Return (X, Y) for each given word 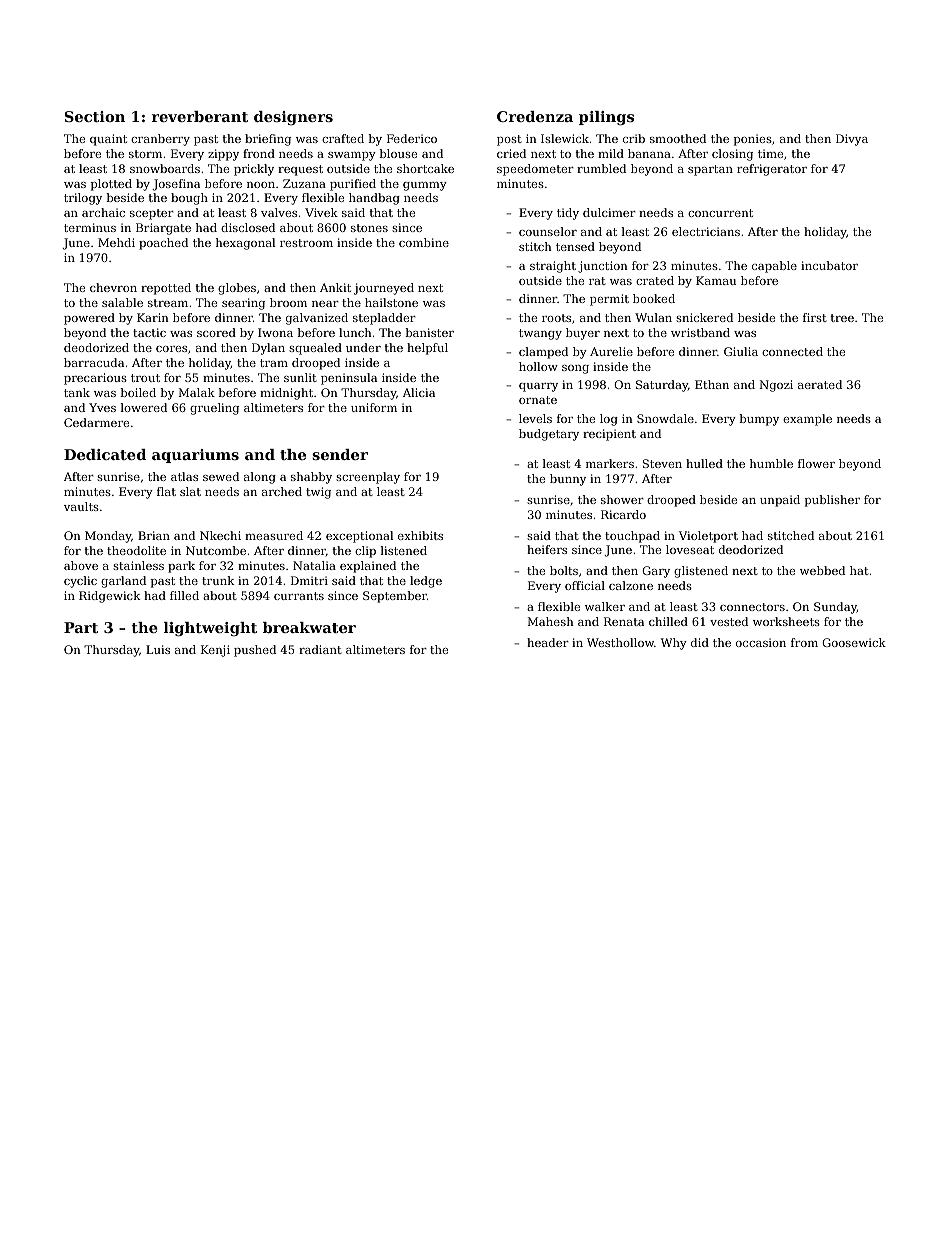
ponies (753, 140)
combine (424, 242)
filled (184, 595)
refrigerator (772, 170)
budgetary (549, 435)
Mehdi (116, 242)
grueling (214, 409)
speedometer (535, 170)
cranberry (160, 140)
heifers (547, 549)
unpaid (780, 501)
